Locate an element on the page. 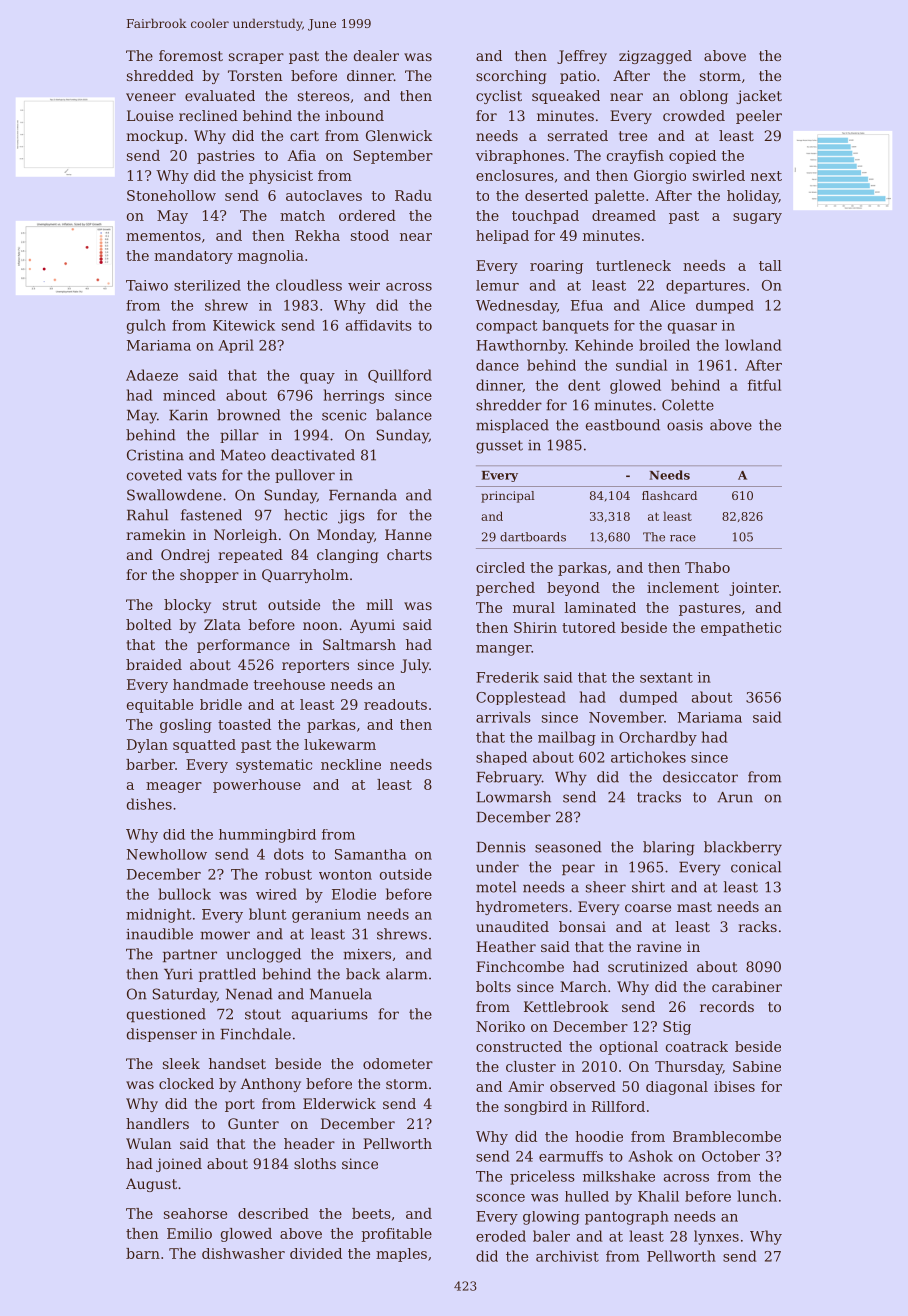 Image resolution: width=908 pixels, height=1316 pixels. readouts is located at coordinates (395, 704).
